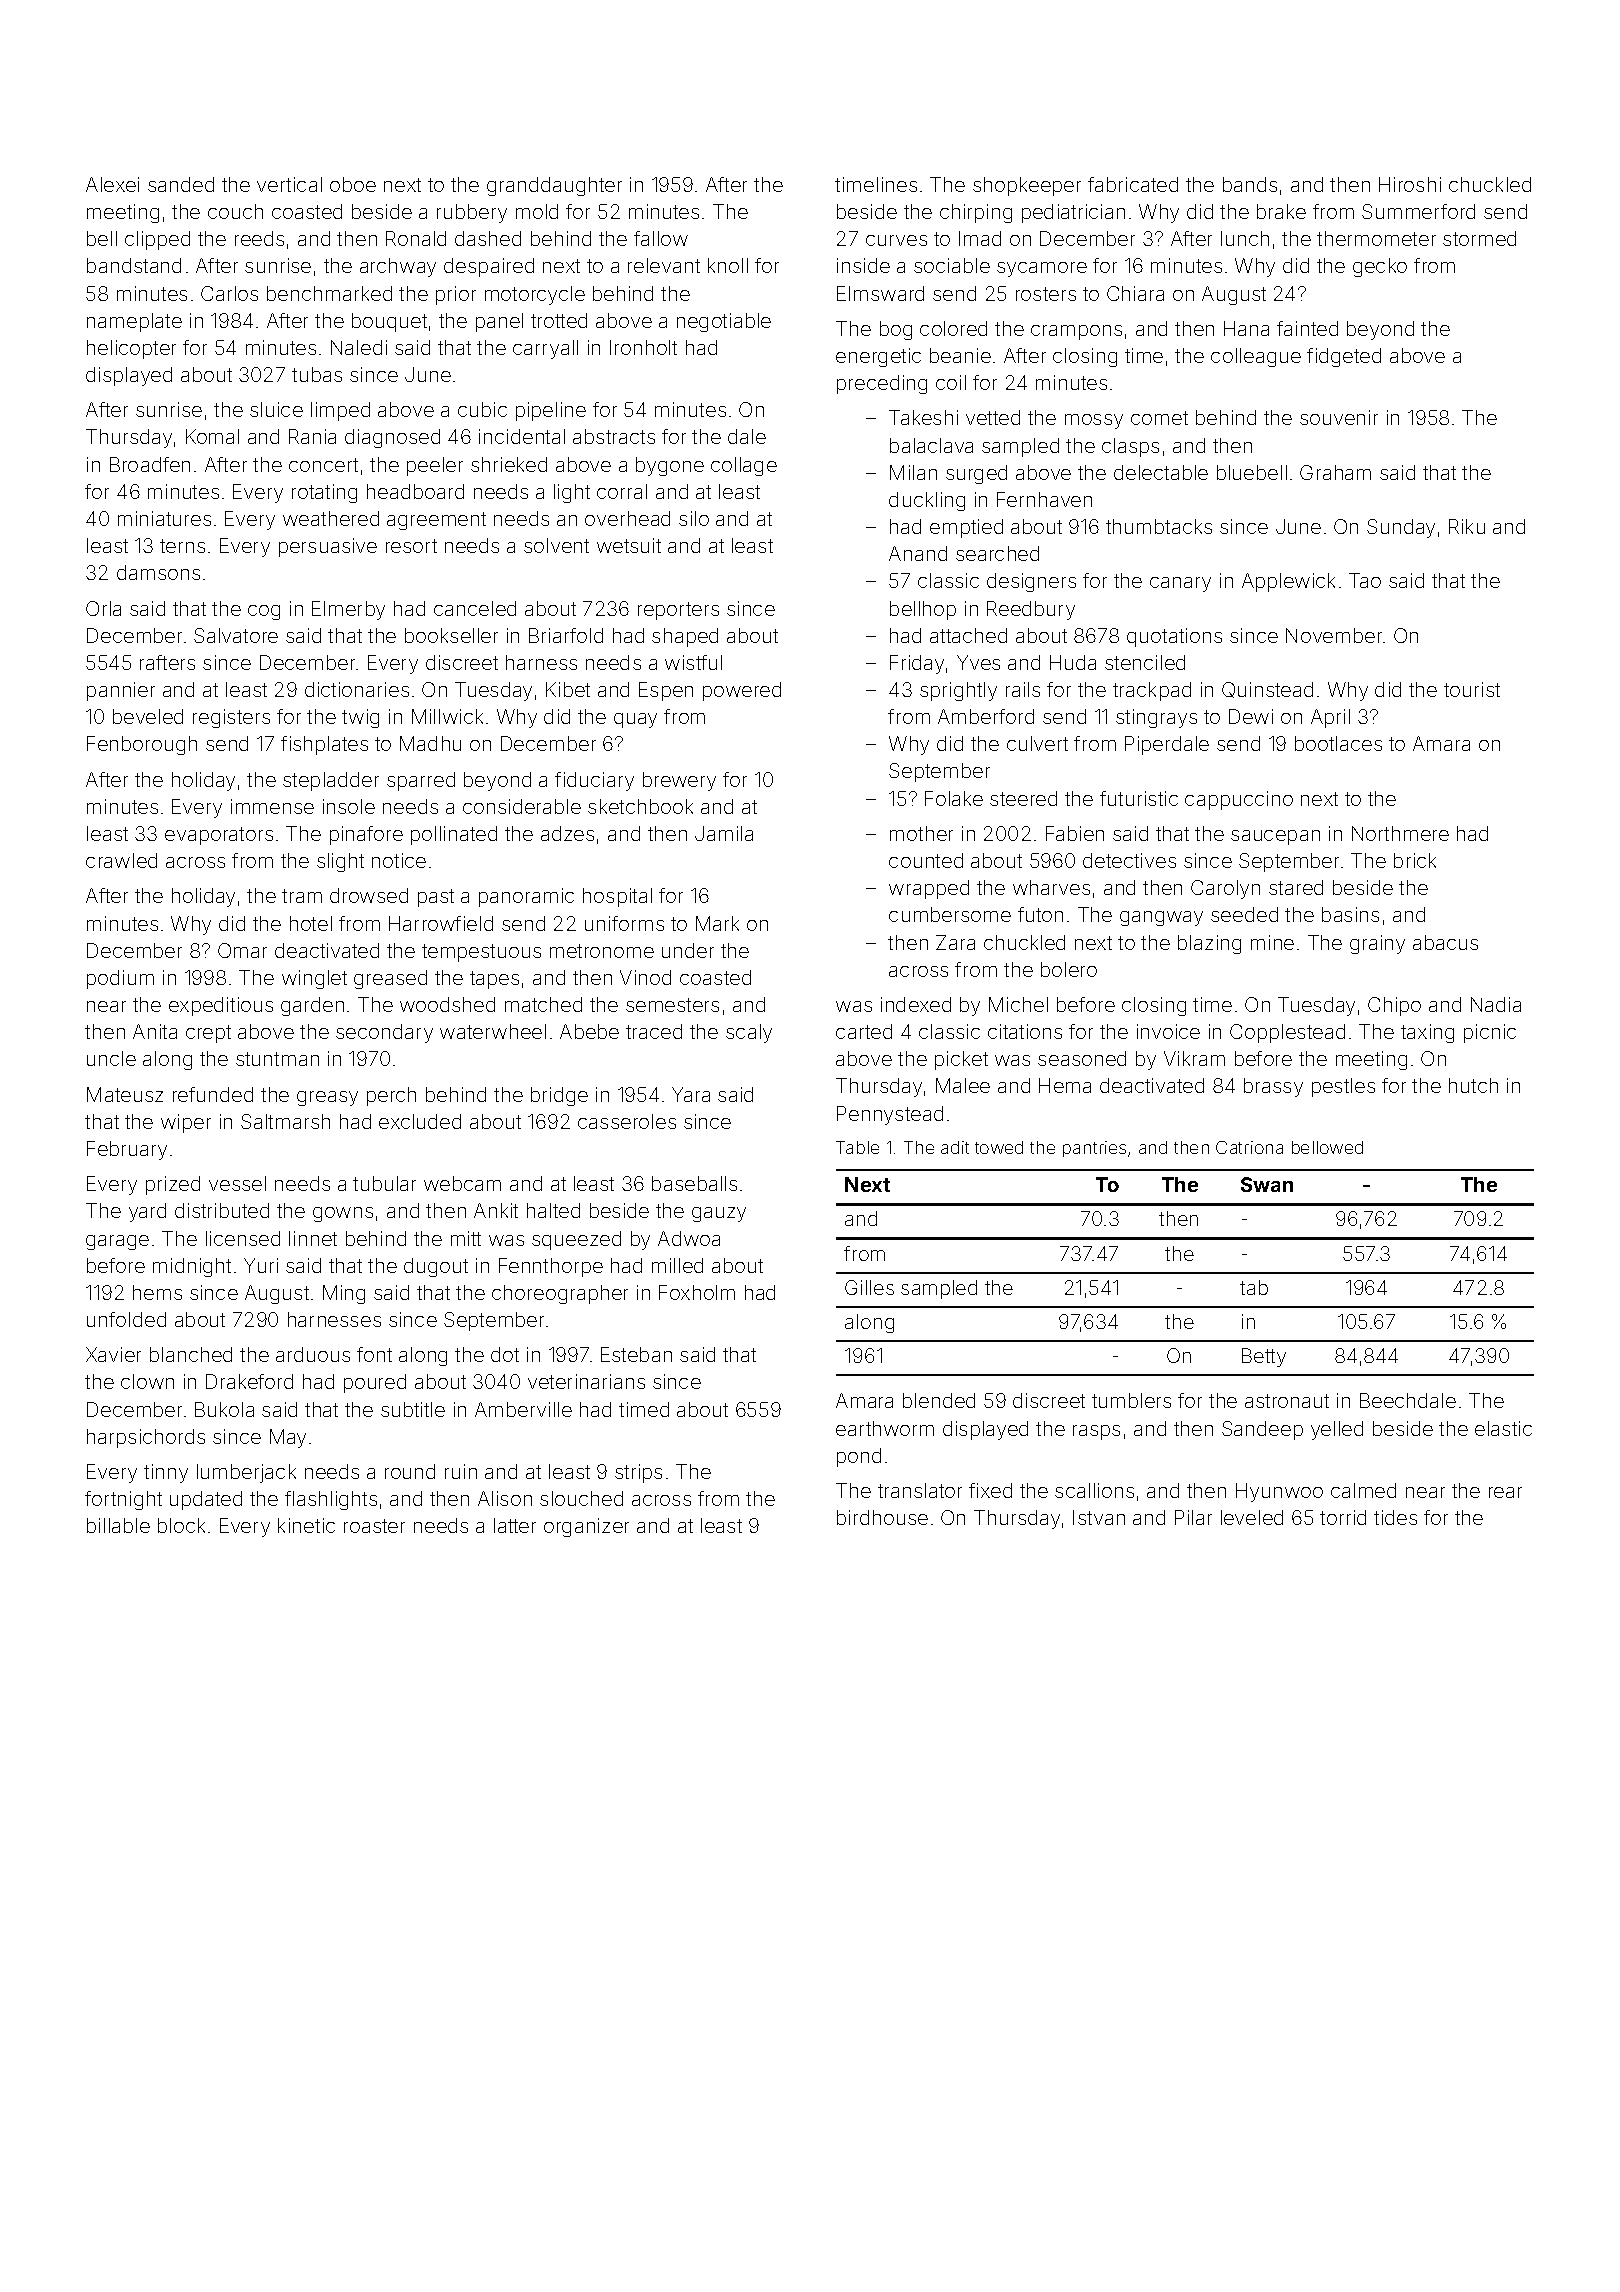  I want to click on shopkeeper, so click(1027, 186).
